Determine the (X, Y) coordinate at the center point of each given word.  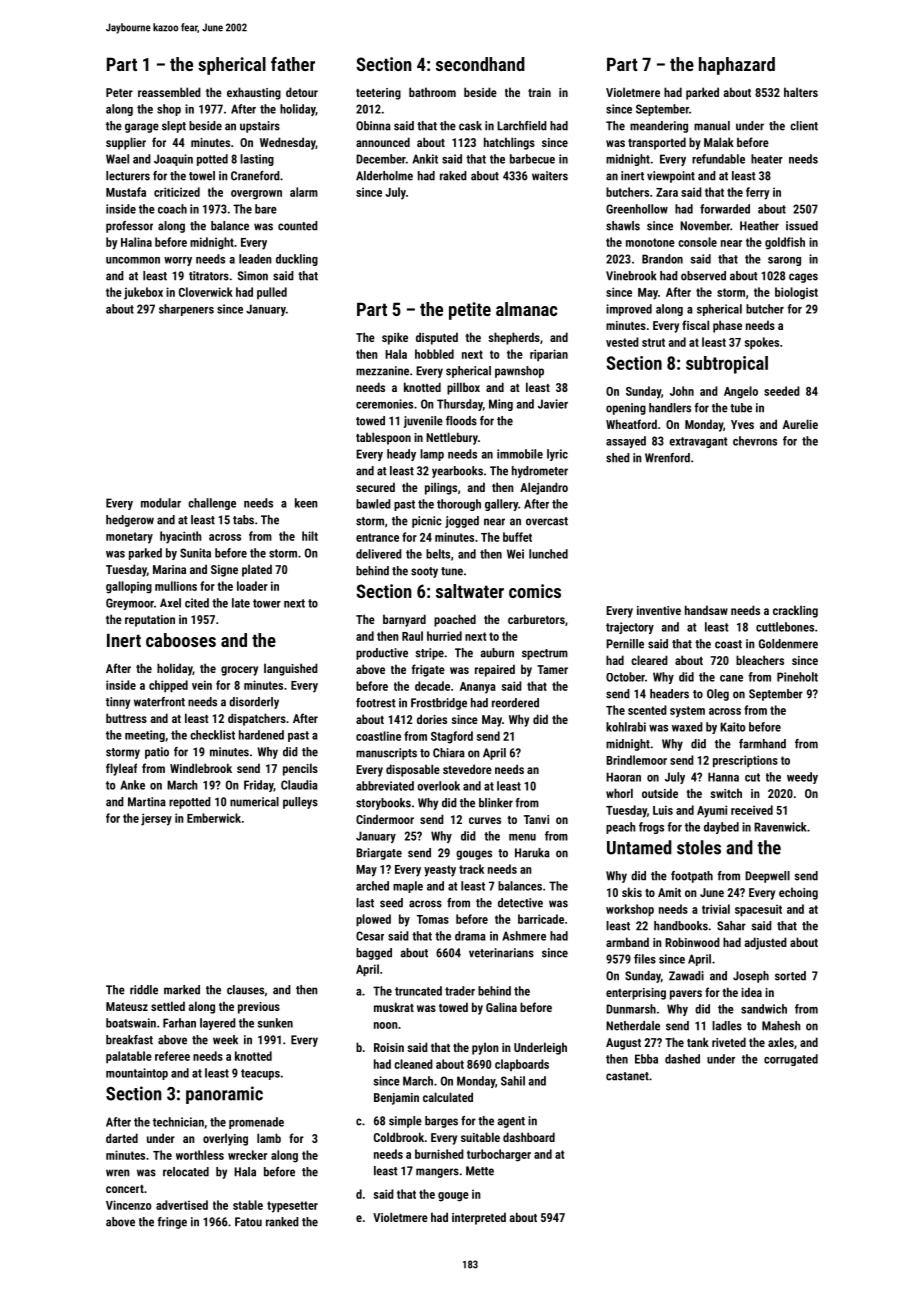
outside (660, 793)
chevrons (755, 441)
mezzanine (382, 371)
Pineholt (797, 677)
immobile (520, 454)
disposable (413, 770)
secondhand (480, 64)
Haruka (532, 853)
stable (248, 1205)
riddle (144, 990)
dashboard (529, 1137)
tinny (118, 703)
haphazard (737, 66)
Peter (119, 92)
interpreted (479, 1218)
